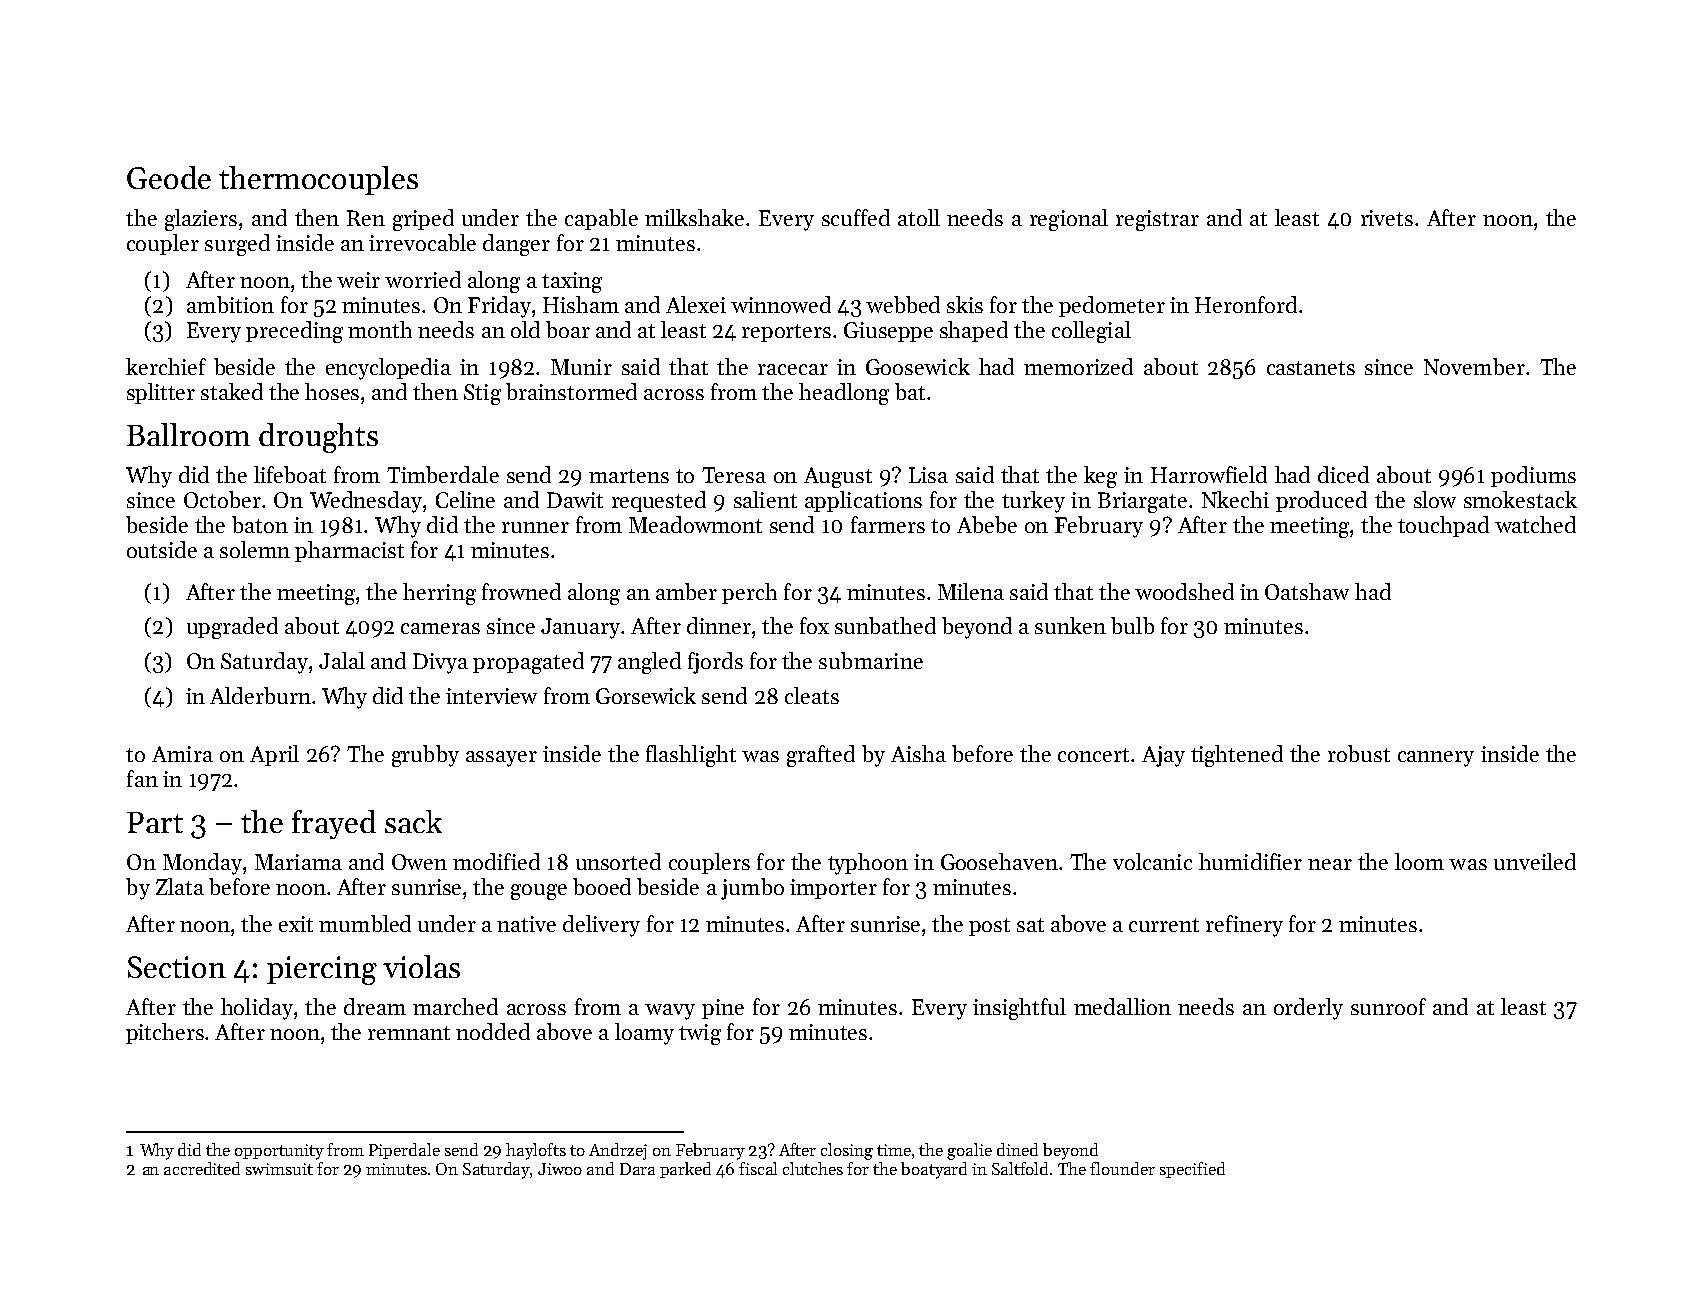 Image resolution: width=1703 pixels, height=1316 pixels. Describe the element at coordinates (1387, 218) in the image. I see `rivets` at that location.
